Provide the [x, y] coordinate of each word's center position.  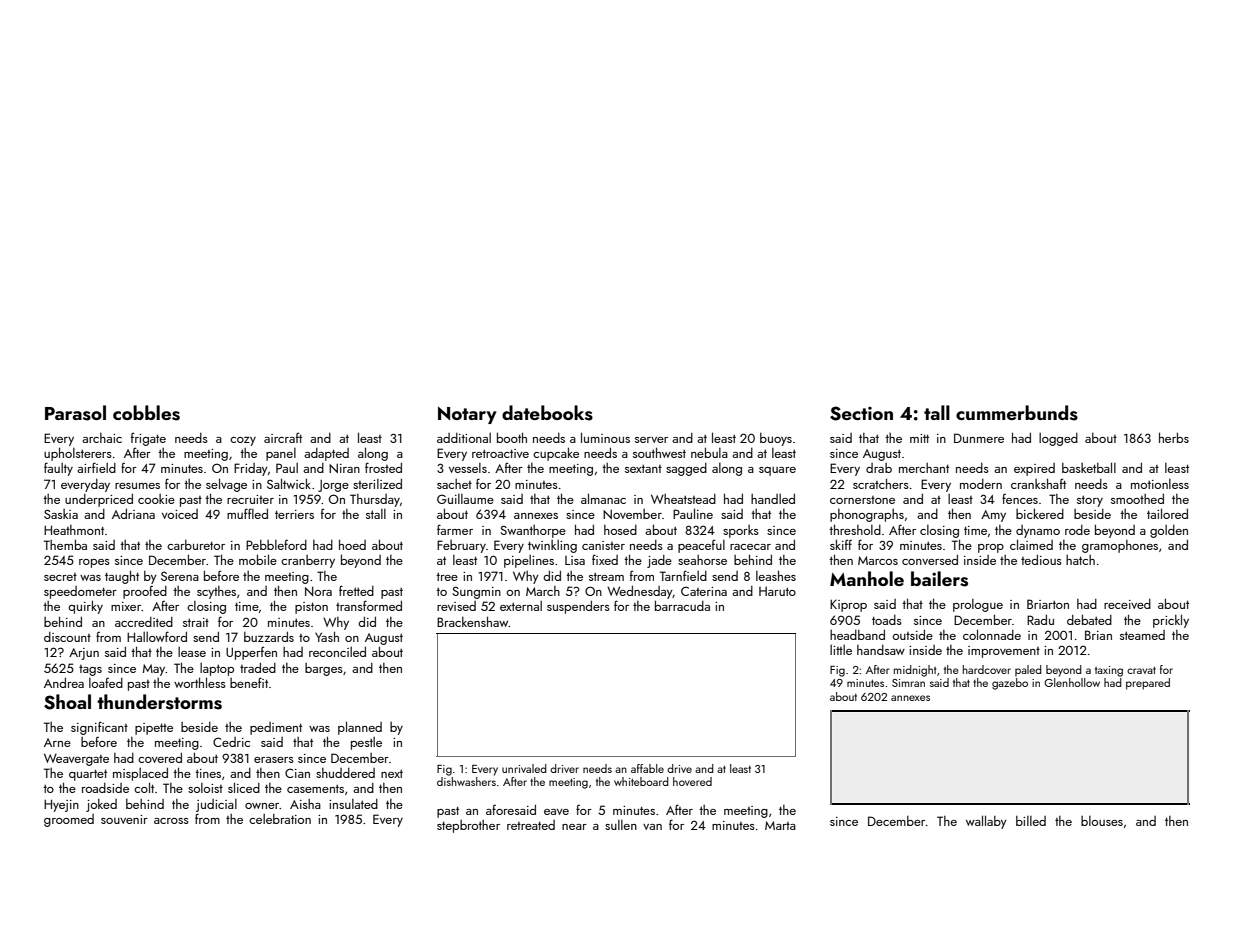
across [171, 821]
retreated [531, 825]
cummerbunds [1017, 413]
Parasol [75, 413]
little [841, 650]
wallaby [986, 822]
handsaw [881, 650]
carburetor [196, 545]
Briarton [1048, 604]
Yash [327, 636]
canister [603, 545]
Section [861, 413]
